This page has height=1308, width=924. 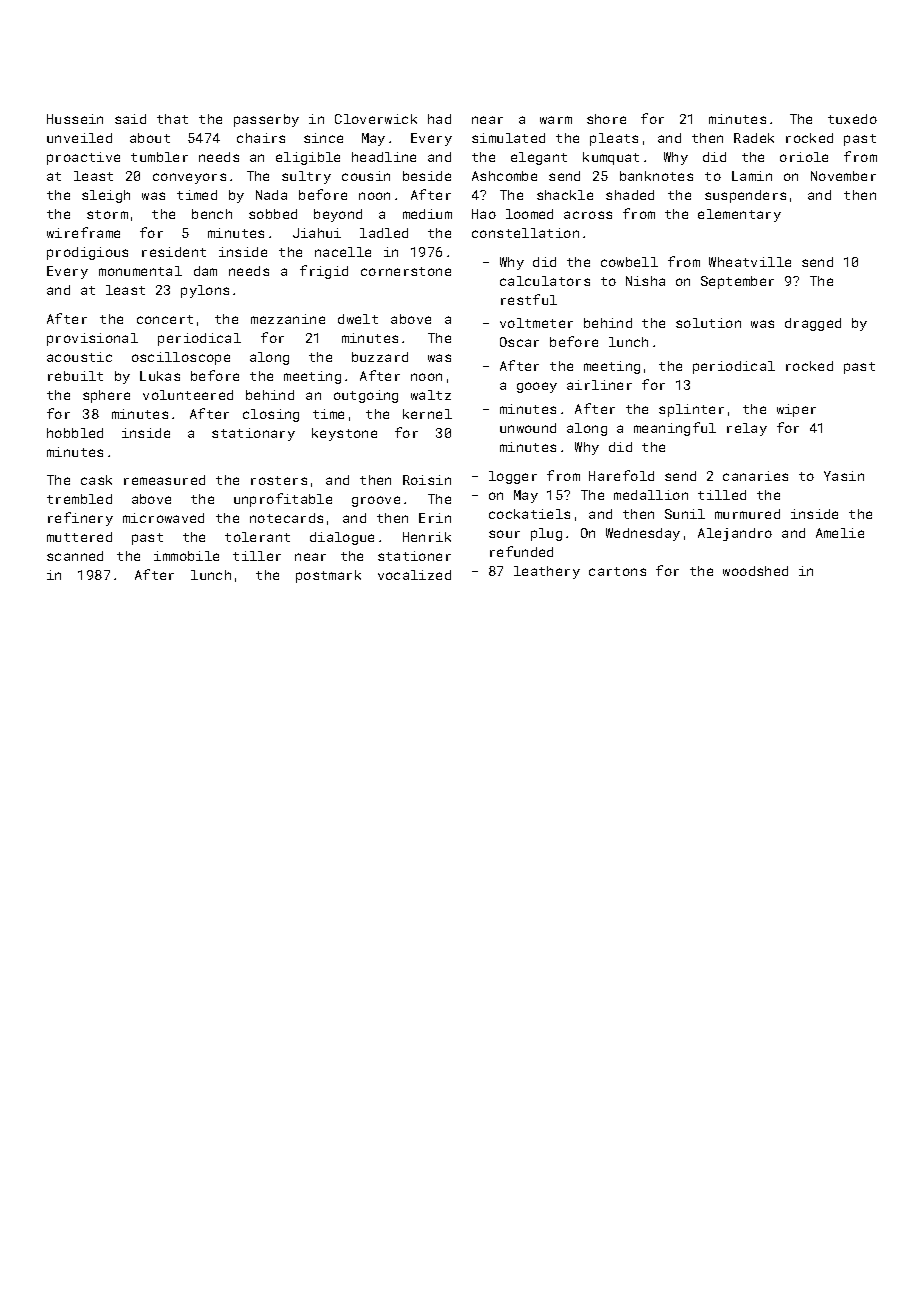 I want to click on restful, so click(x=529, y=299).
